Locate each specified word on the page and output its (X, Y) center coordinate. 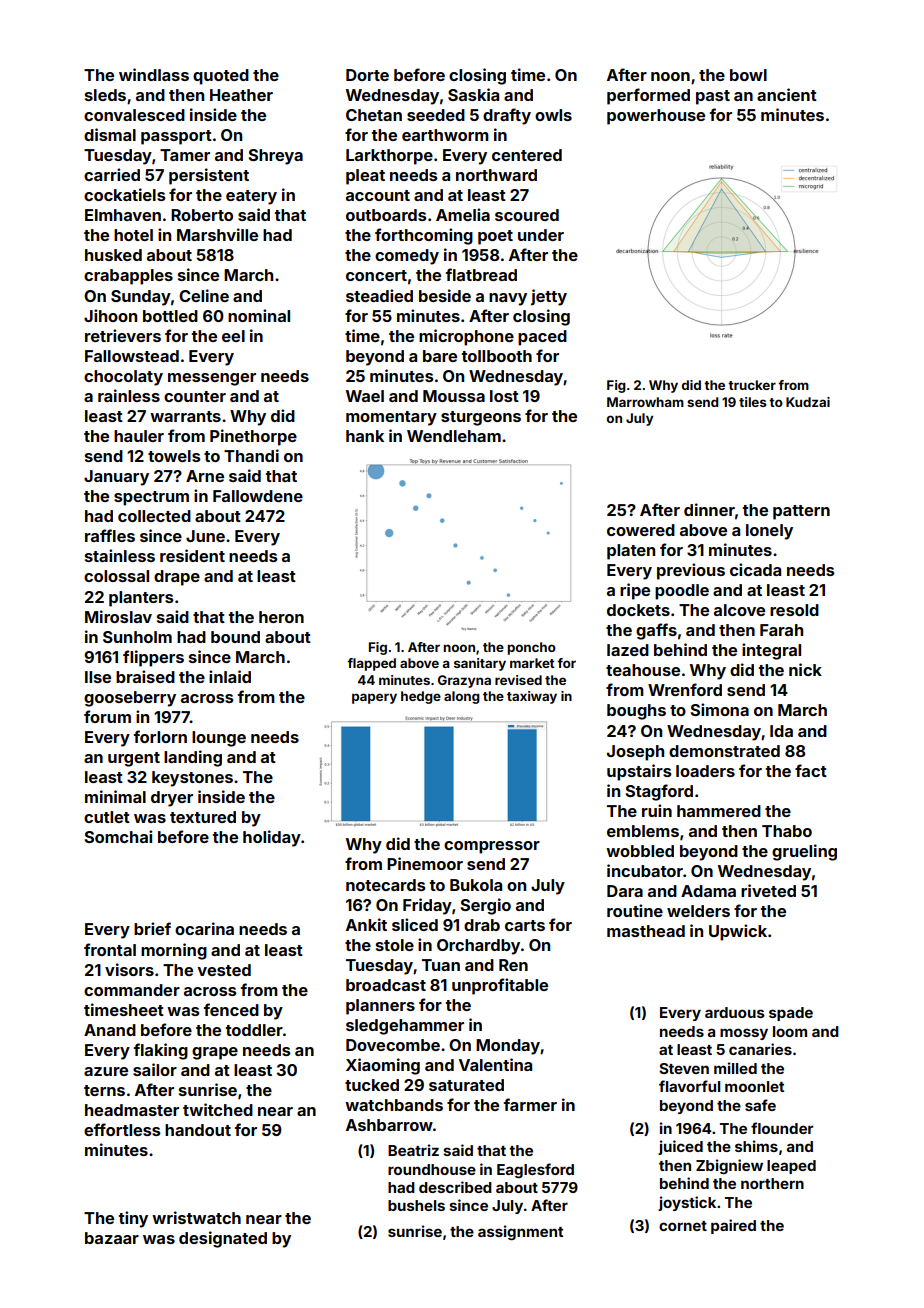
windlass (154, 74)
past (713, 97)
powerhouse (656, 117)
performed (648, 96)
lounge (219, 739)
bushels (416, 1205)
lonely (769, 532)
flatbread (481, 274)
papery (374, 698)
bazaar (112, 1238)
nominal (259, 315)
